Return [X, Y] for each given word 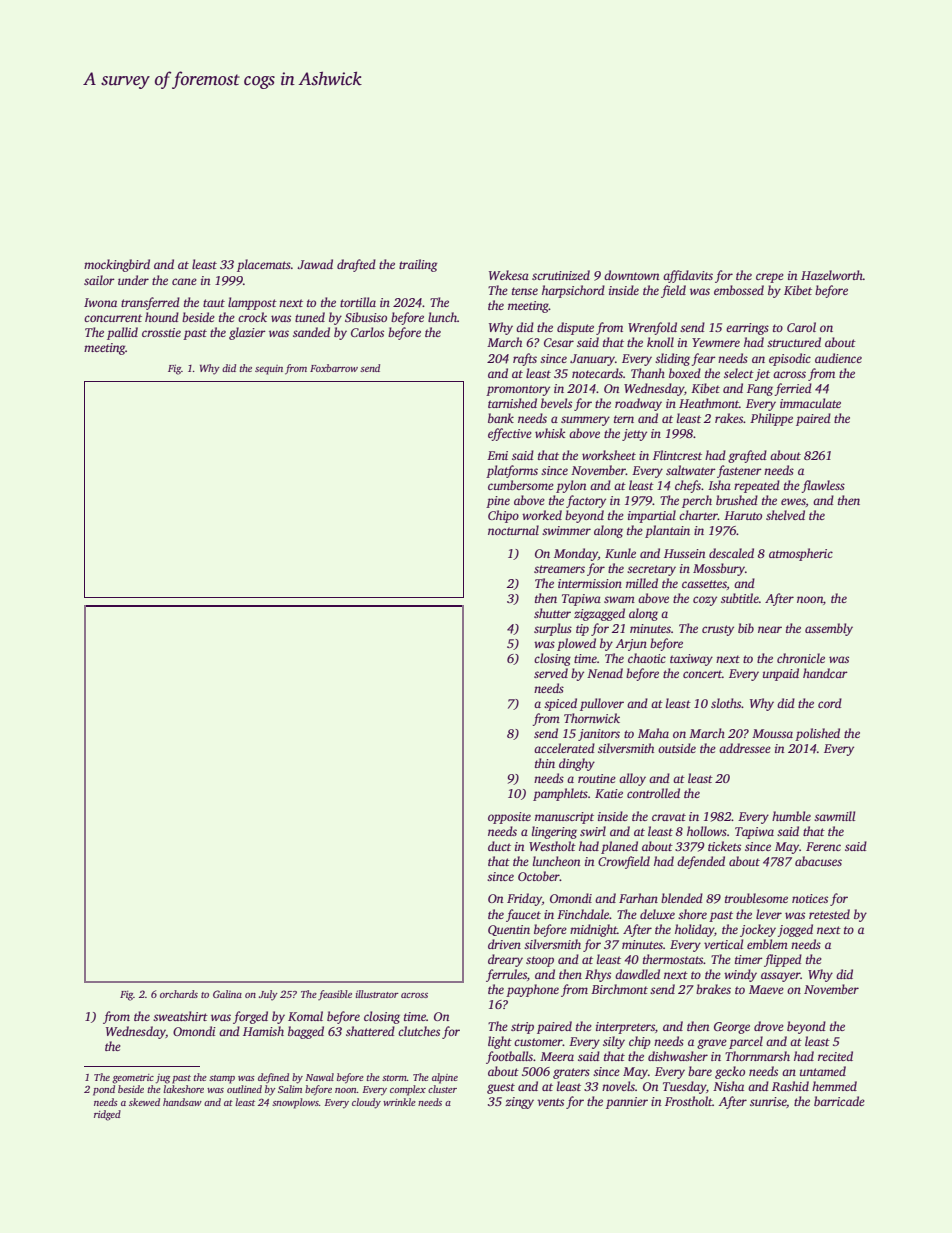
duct [499, 846]
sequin [269, 370]
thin [545, 763]
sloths [726, 703]
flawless [823, 486]
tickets [724, 846]
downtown [631, 275]
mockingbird [117, 265]
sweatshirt [180, 1016]
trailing [418, 265]
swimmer [566, 530]
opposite [509, 818]
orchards [179, 994]
